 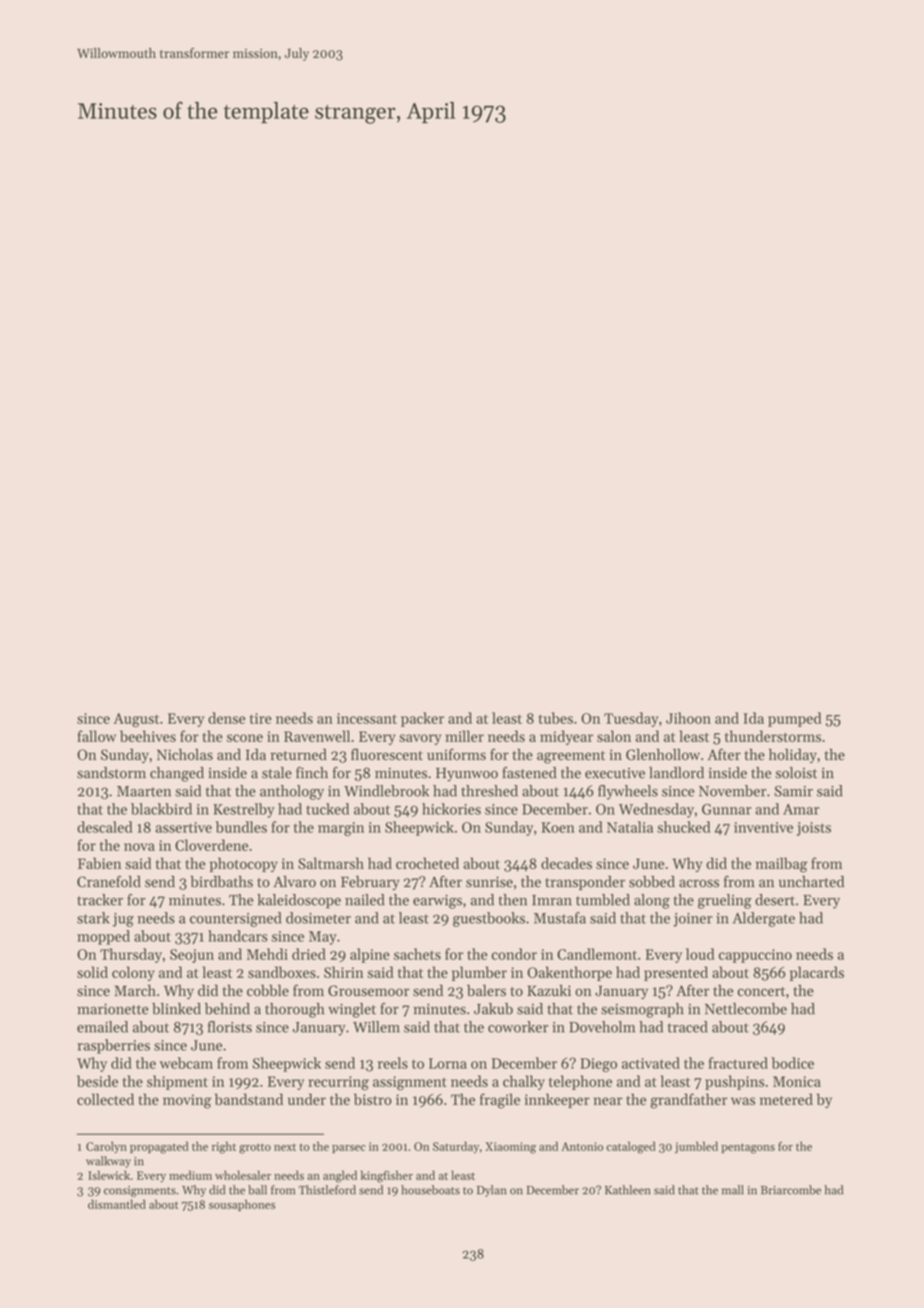 What do you see at coordinates (676, 773) in the screenshot?
I see `landlord` at bounding box center [676, 773].
